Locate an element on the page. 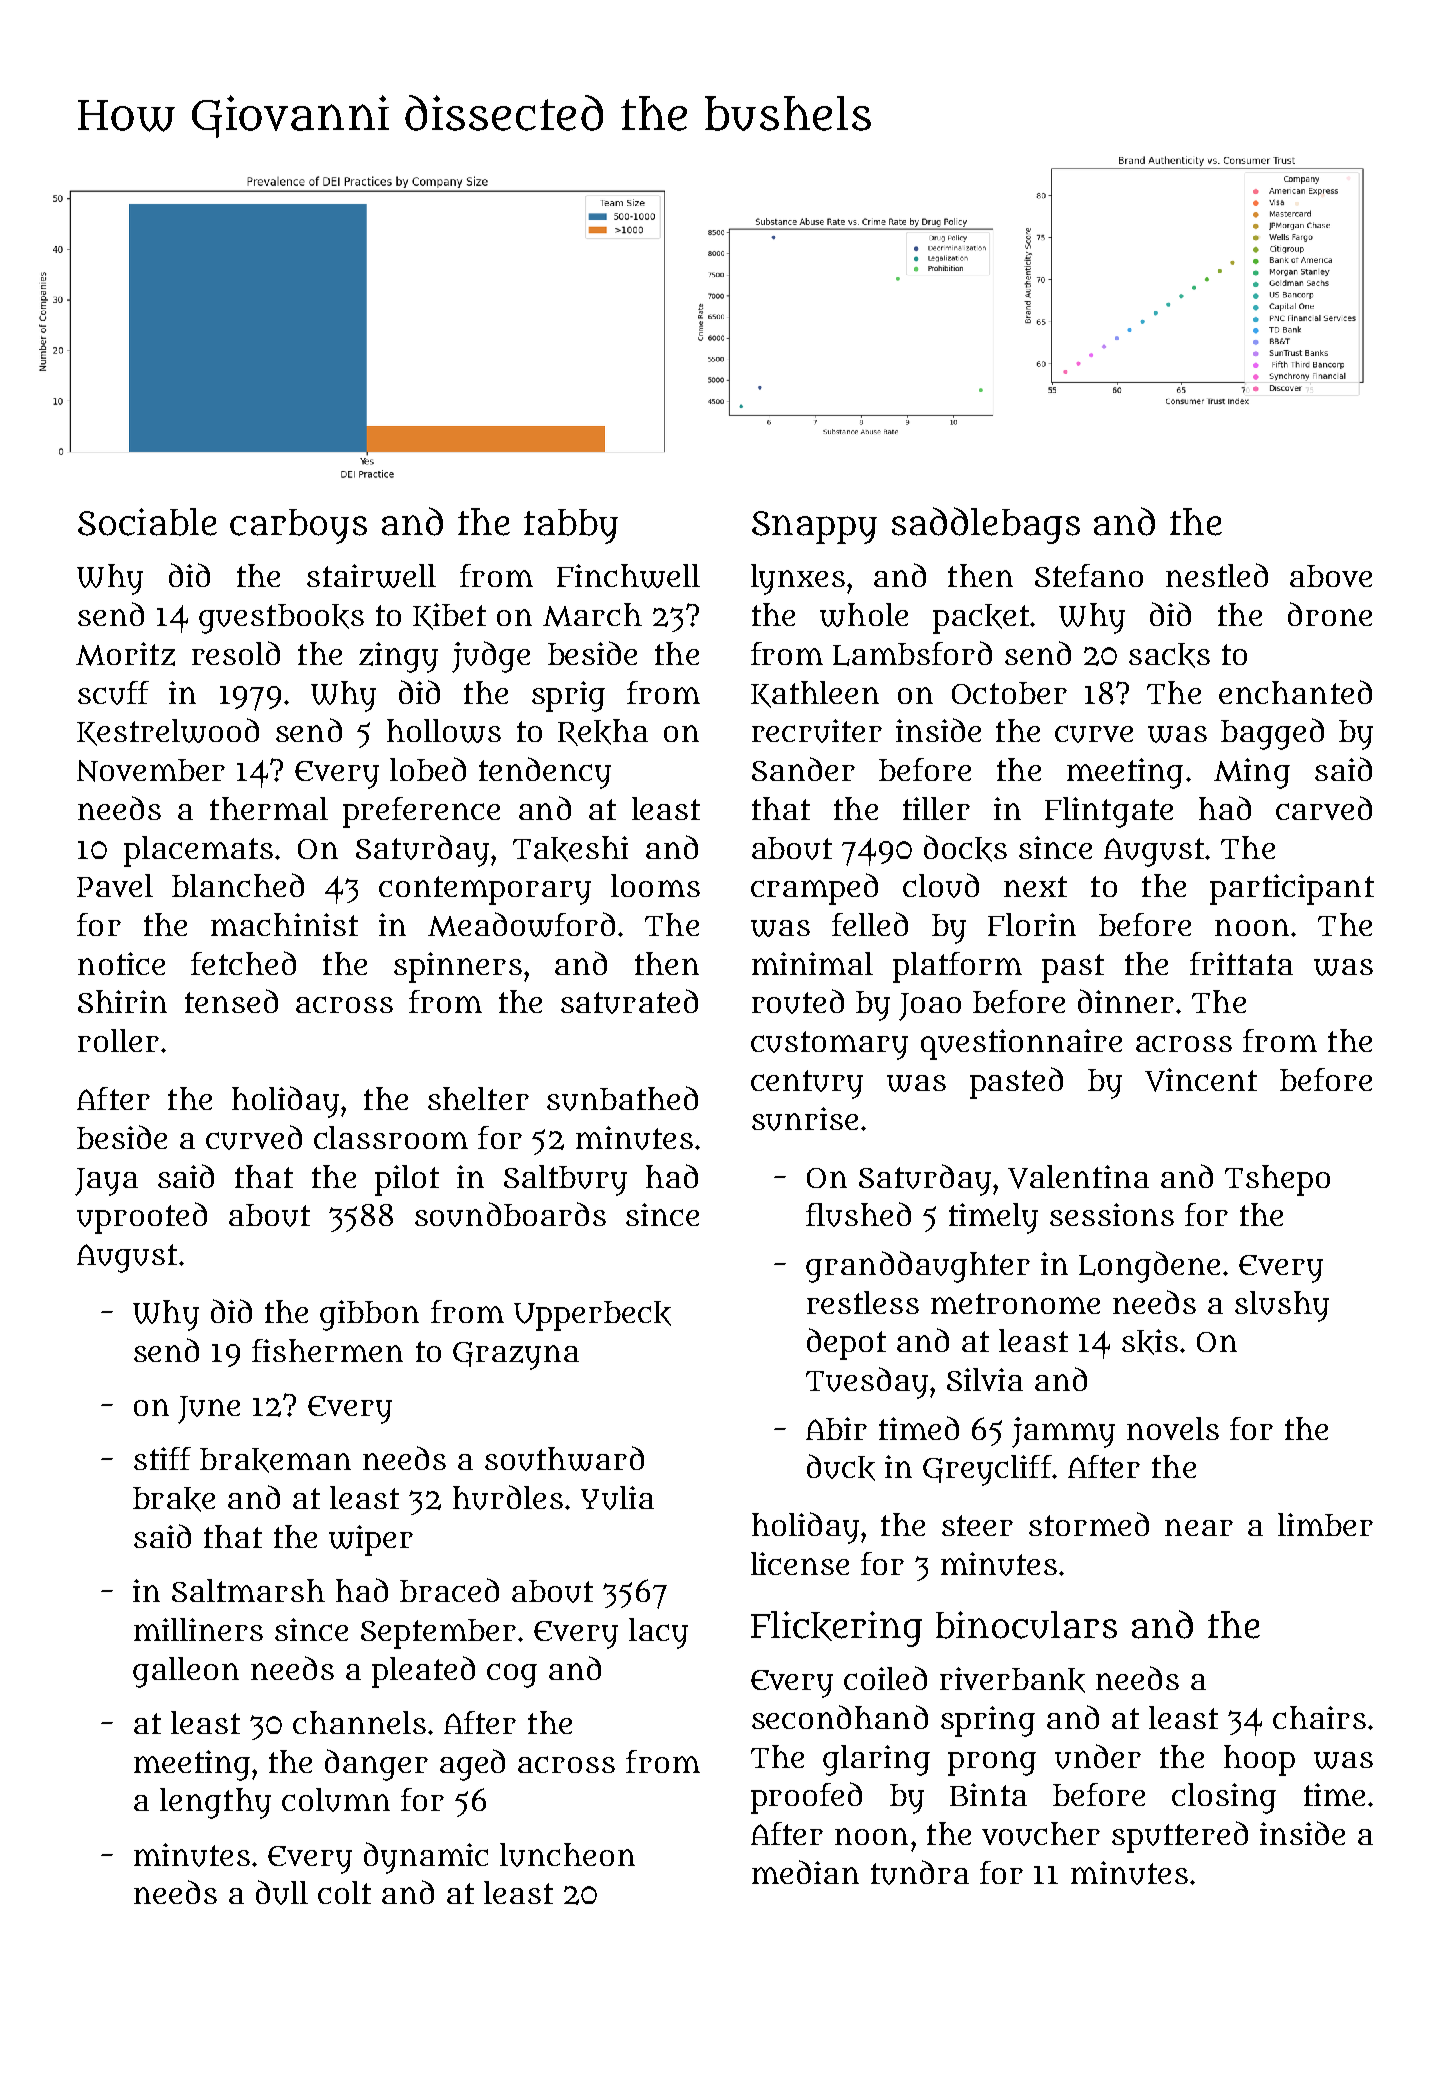 The width and height of the document is (1450, 2100). Sociable is located at coordinates (147, 522).
